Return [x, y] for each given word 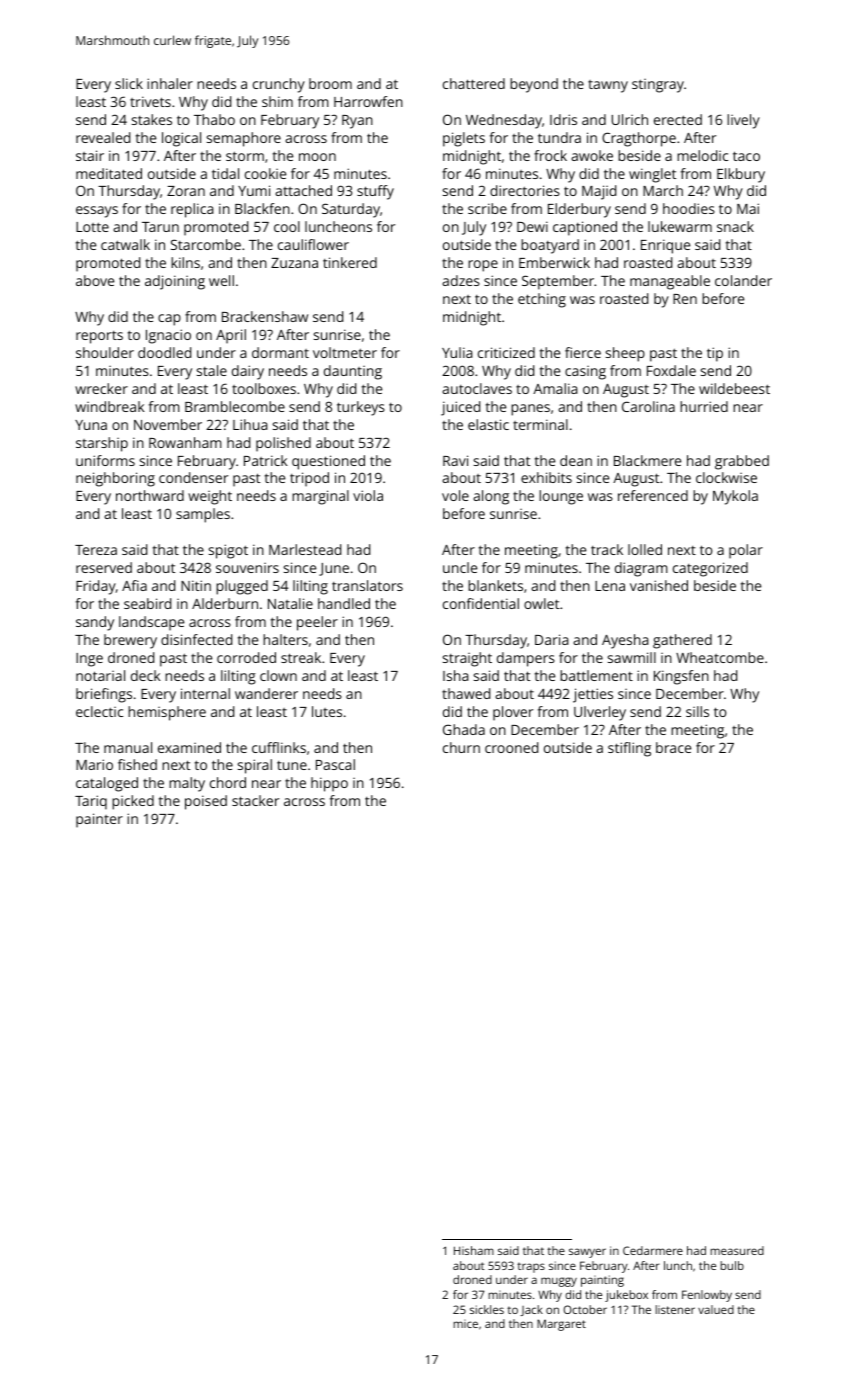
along [491, 497]
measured [737, 1250]
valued [716, 1309]
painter [99, 820]
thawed [466, 693]
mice [465, 1323]
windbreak [109, 406]
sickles [487, 1309]
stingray [658, 86]
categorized [710, 569]
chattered [474, 83]
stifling [629, 749]
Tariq [91, 802]
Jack [531, 1310]
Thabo [214, 119]
